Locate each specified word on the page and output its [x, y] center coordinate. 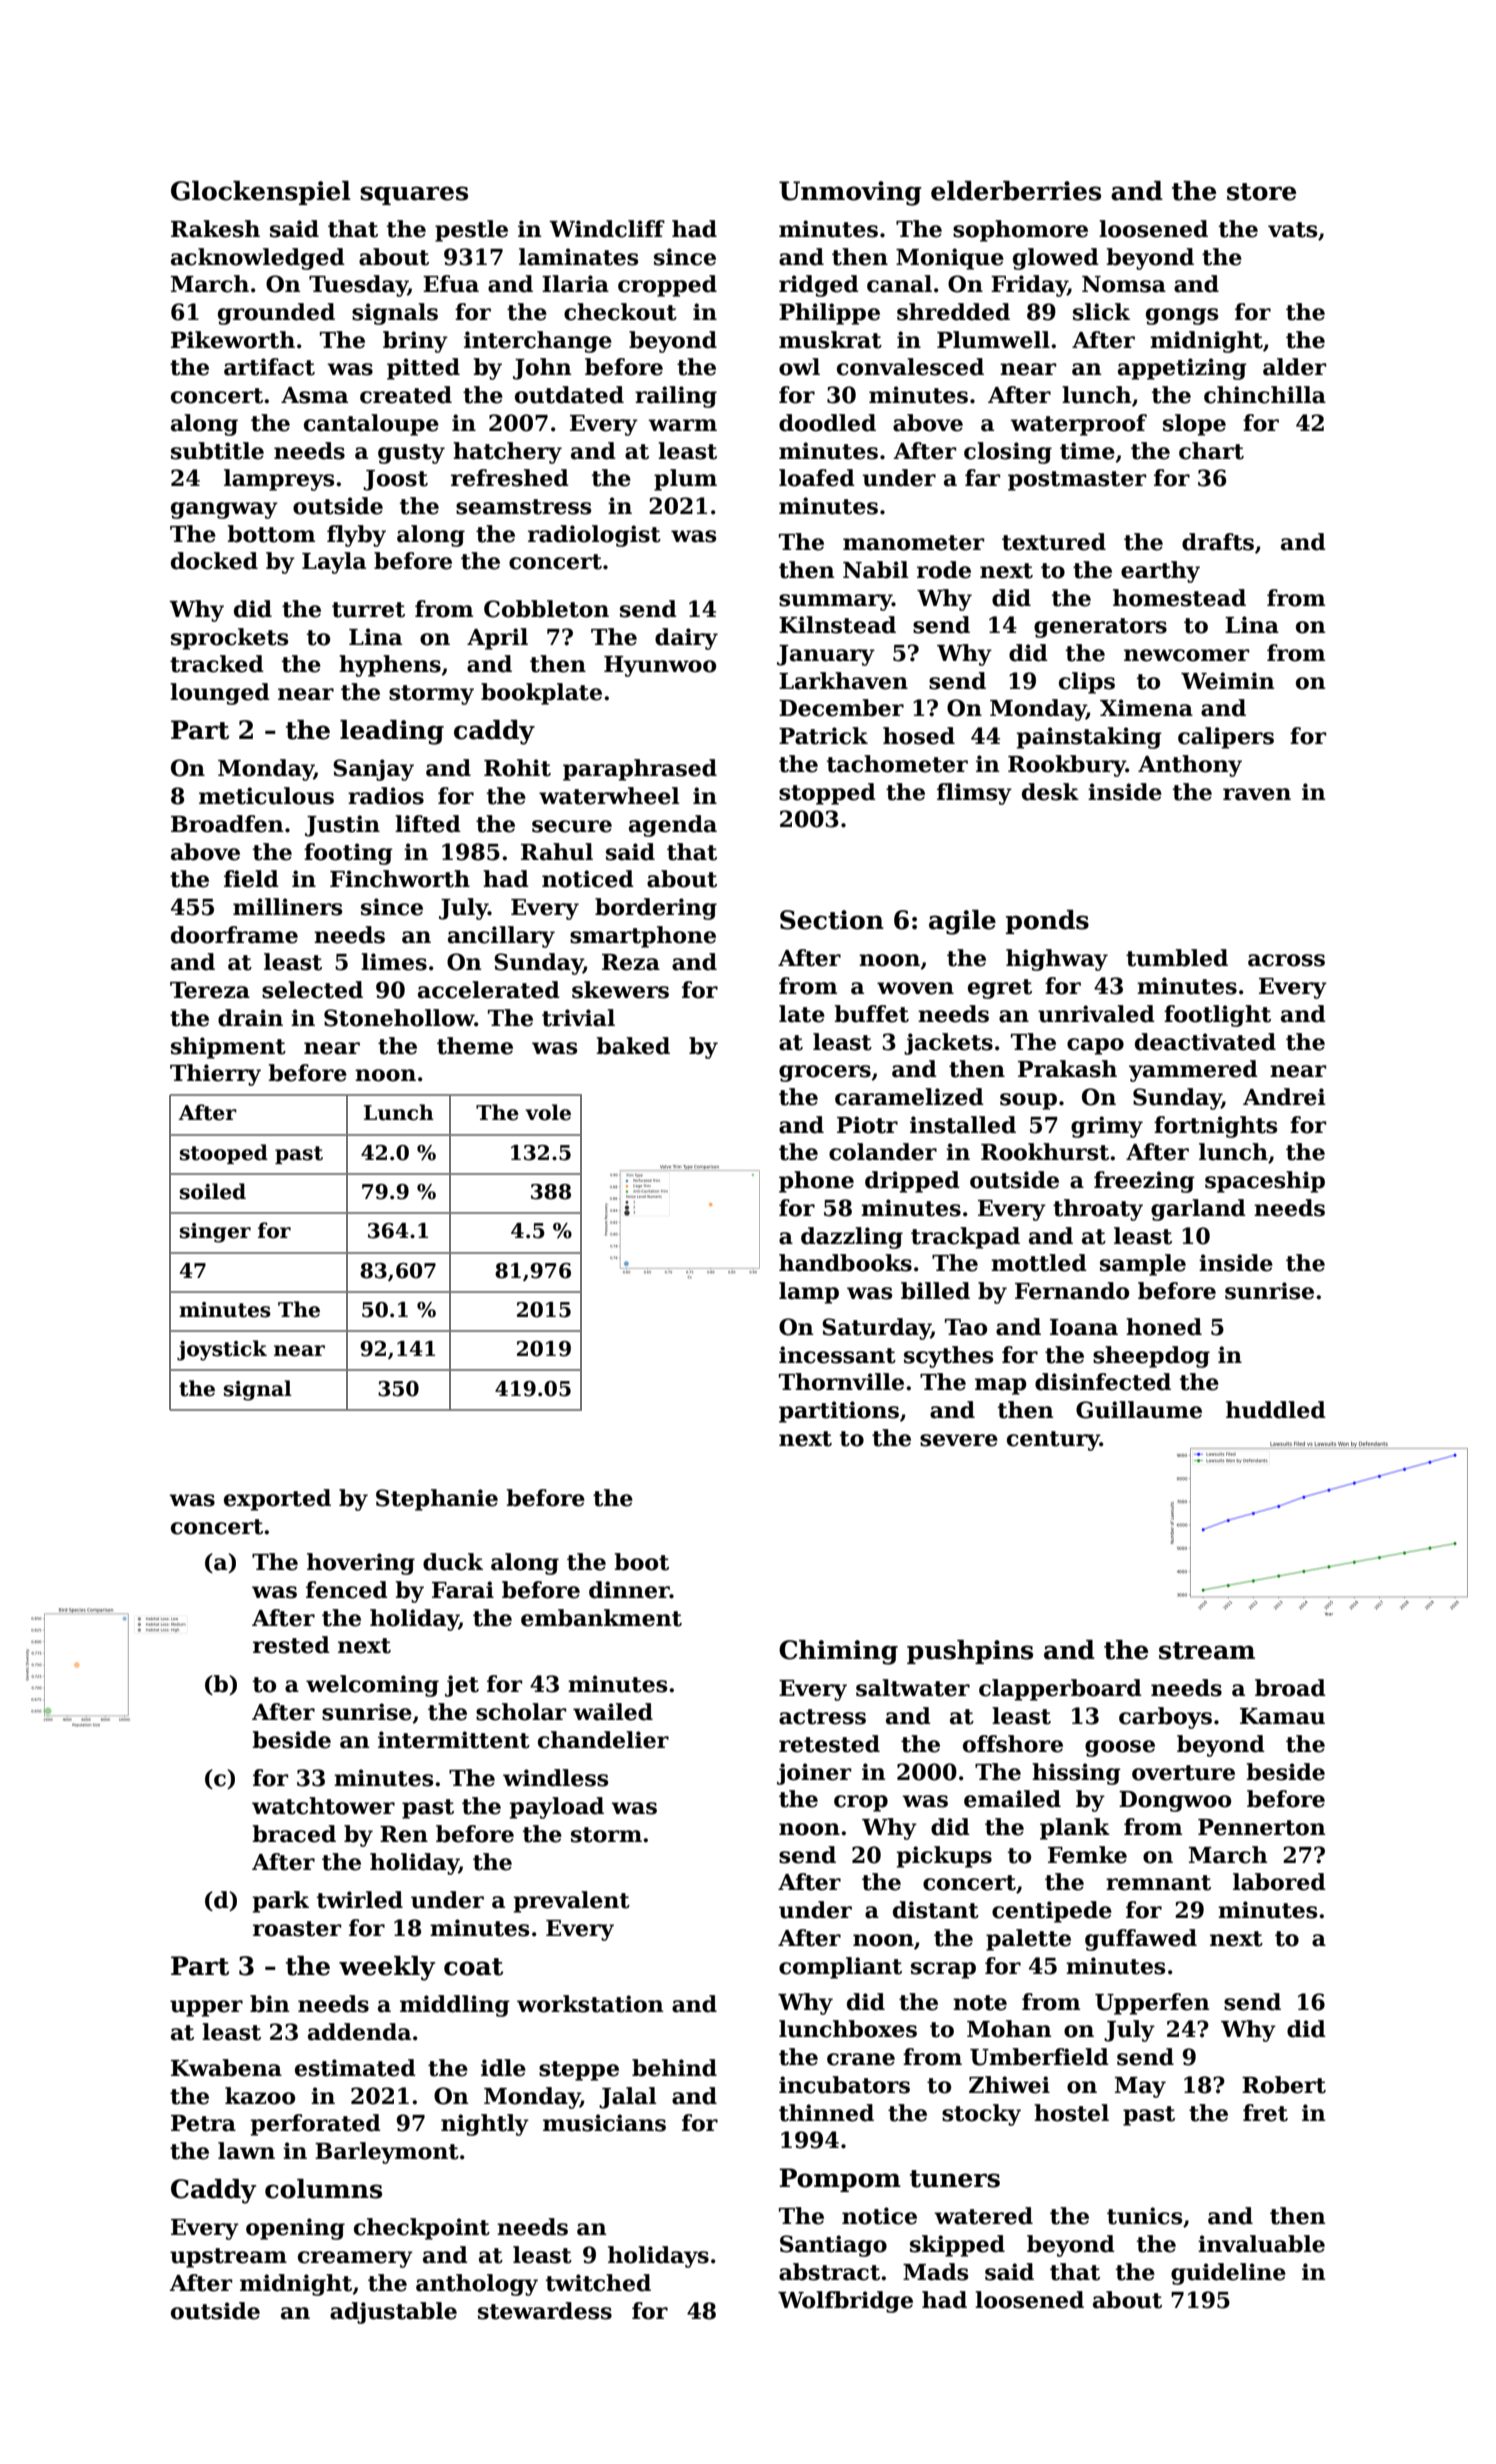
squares [414, 195]
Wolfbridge [845, 2302]
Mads [935, 2272]
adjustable [393, 2313]
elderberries [1016, 191]
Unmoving [850, 193]
